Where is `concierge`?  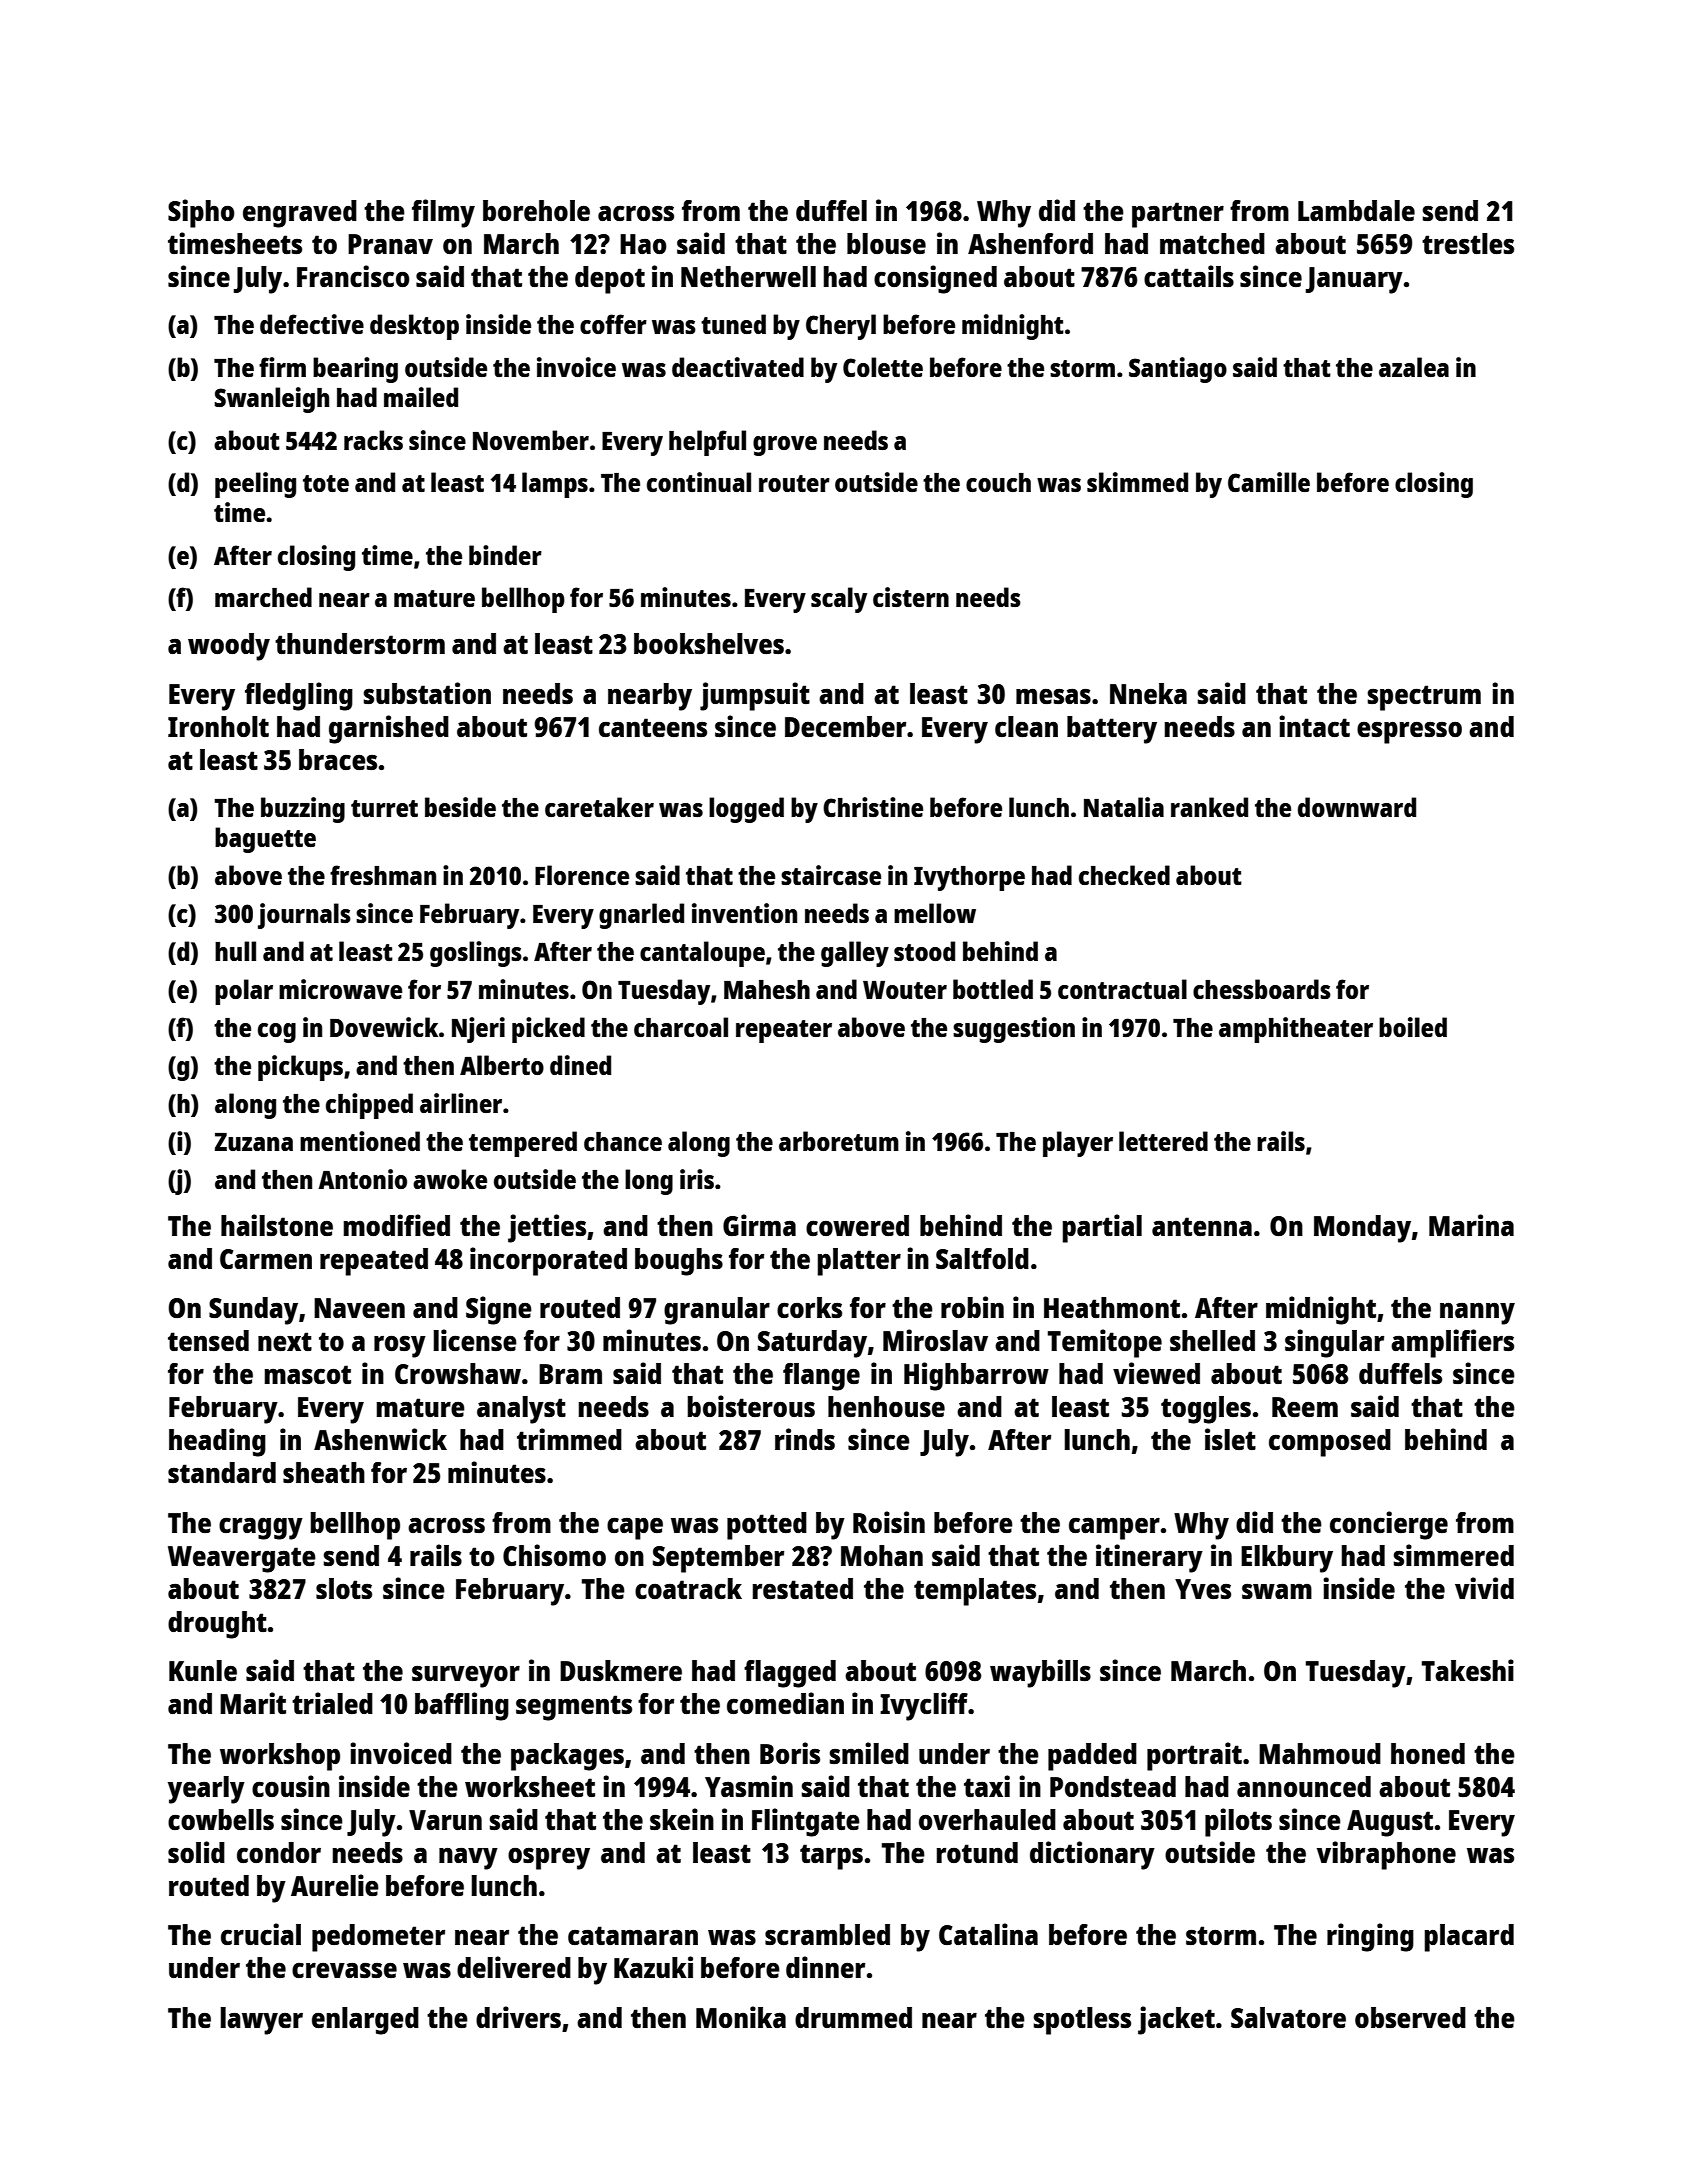
concierge is located at coordinates (1389, 1525).
